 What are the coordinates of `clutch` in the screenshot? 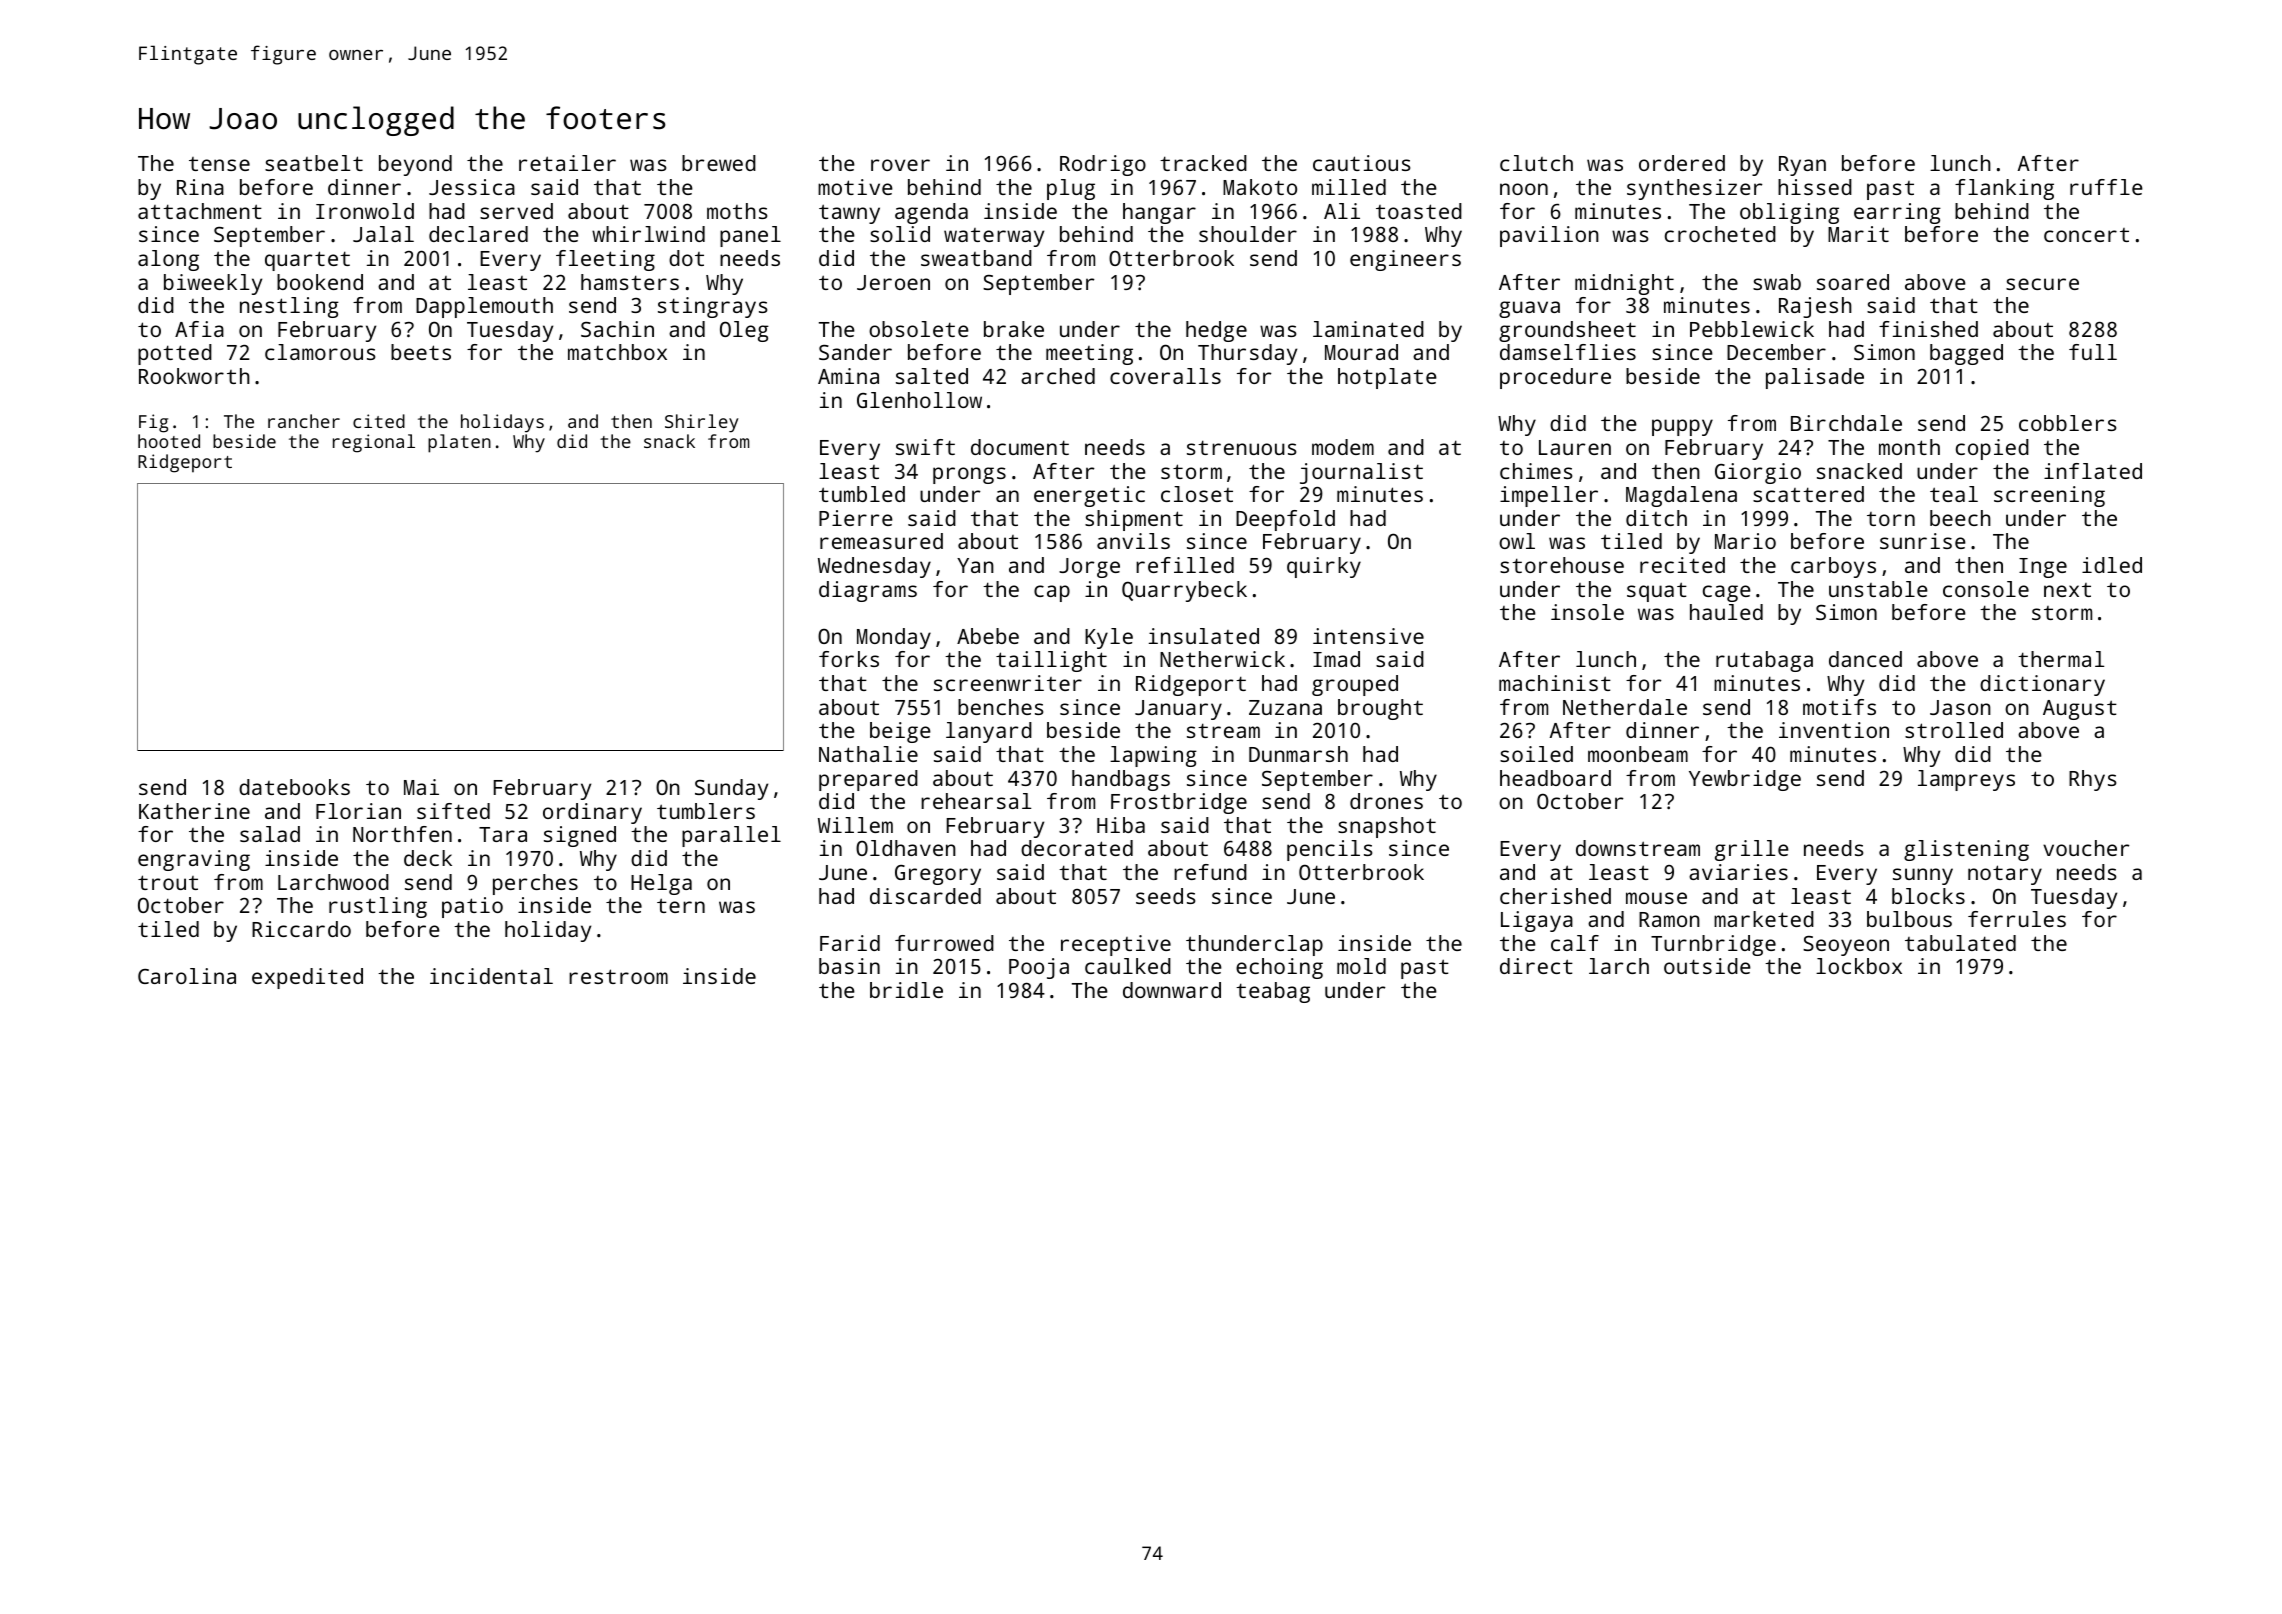 It's located at (1536, 163).
